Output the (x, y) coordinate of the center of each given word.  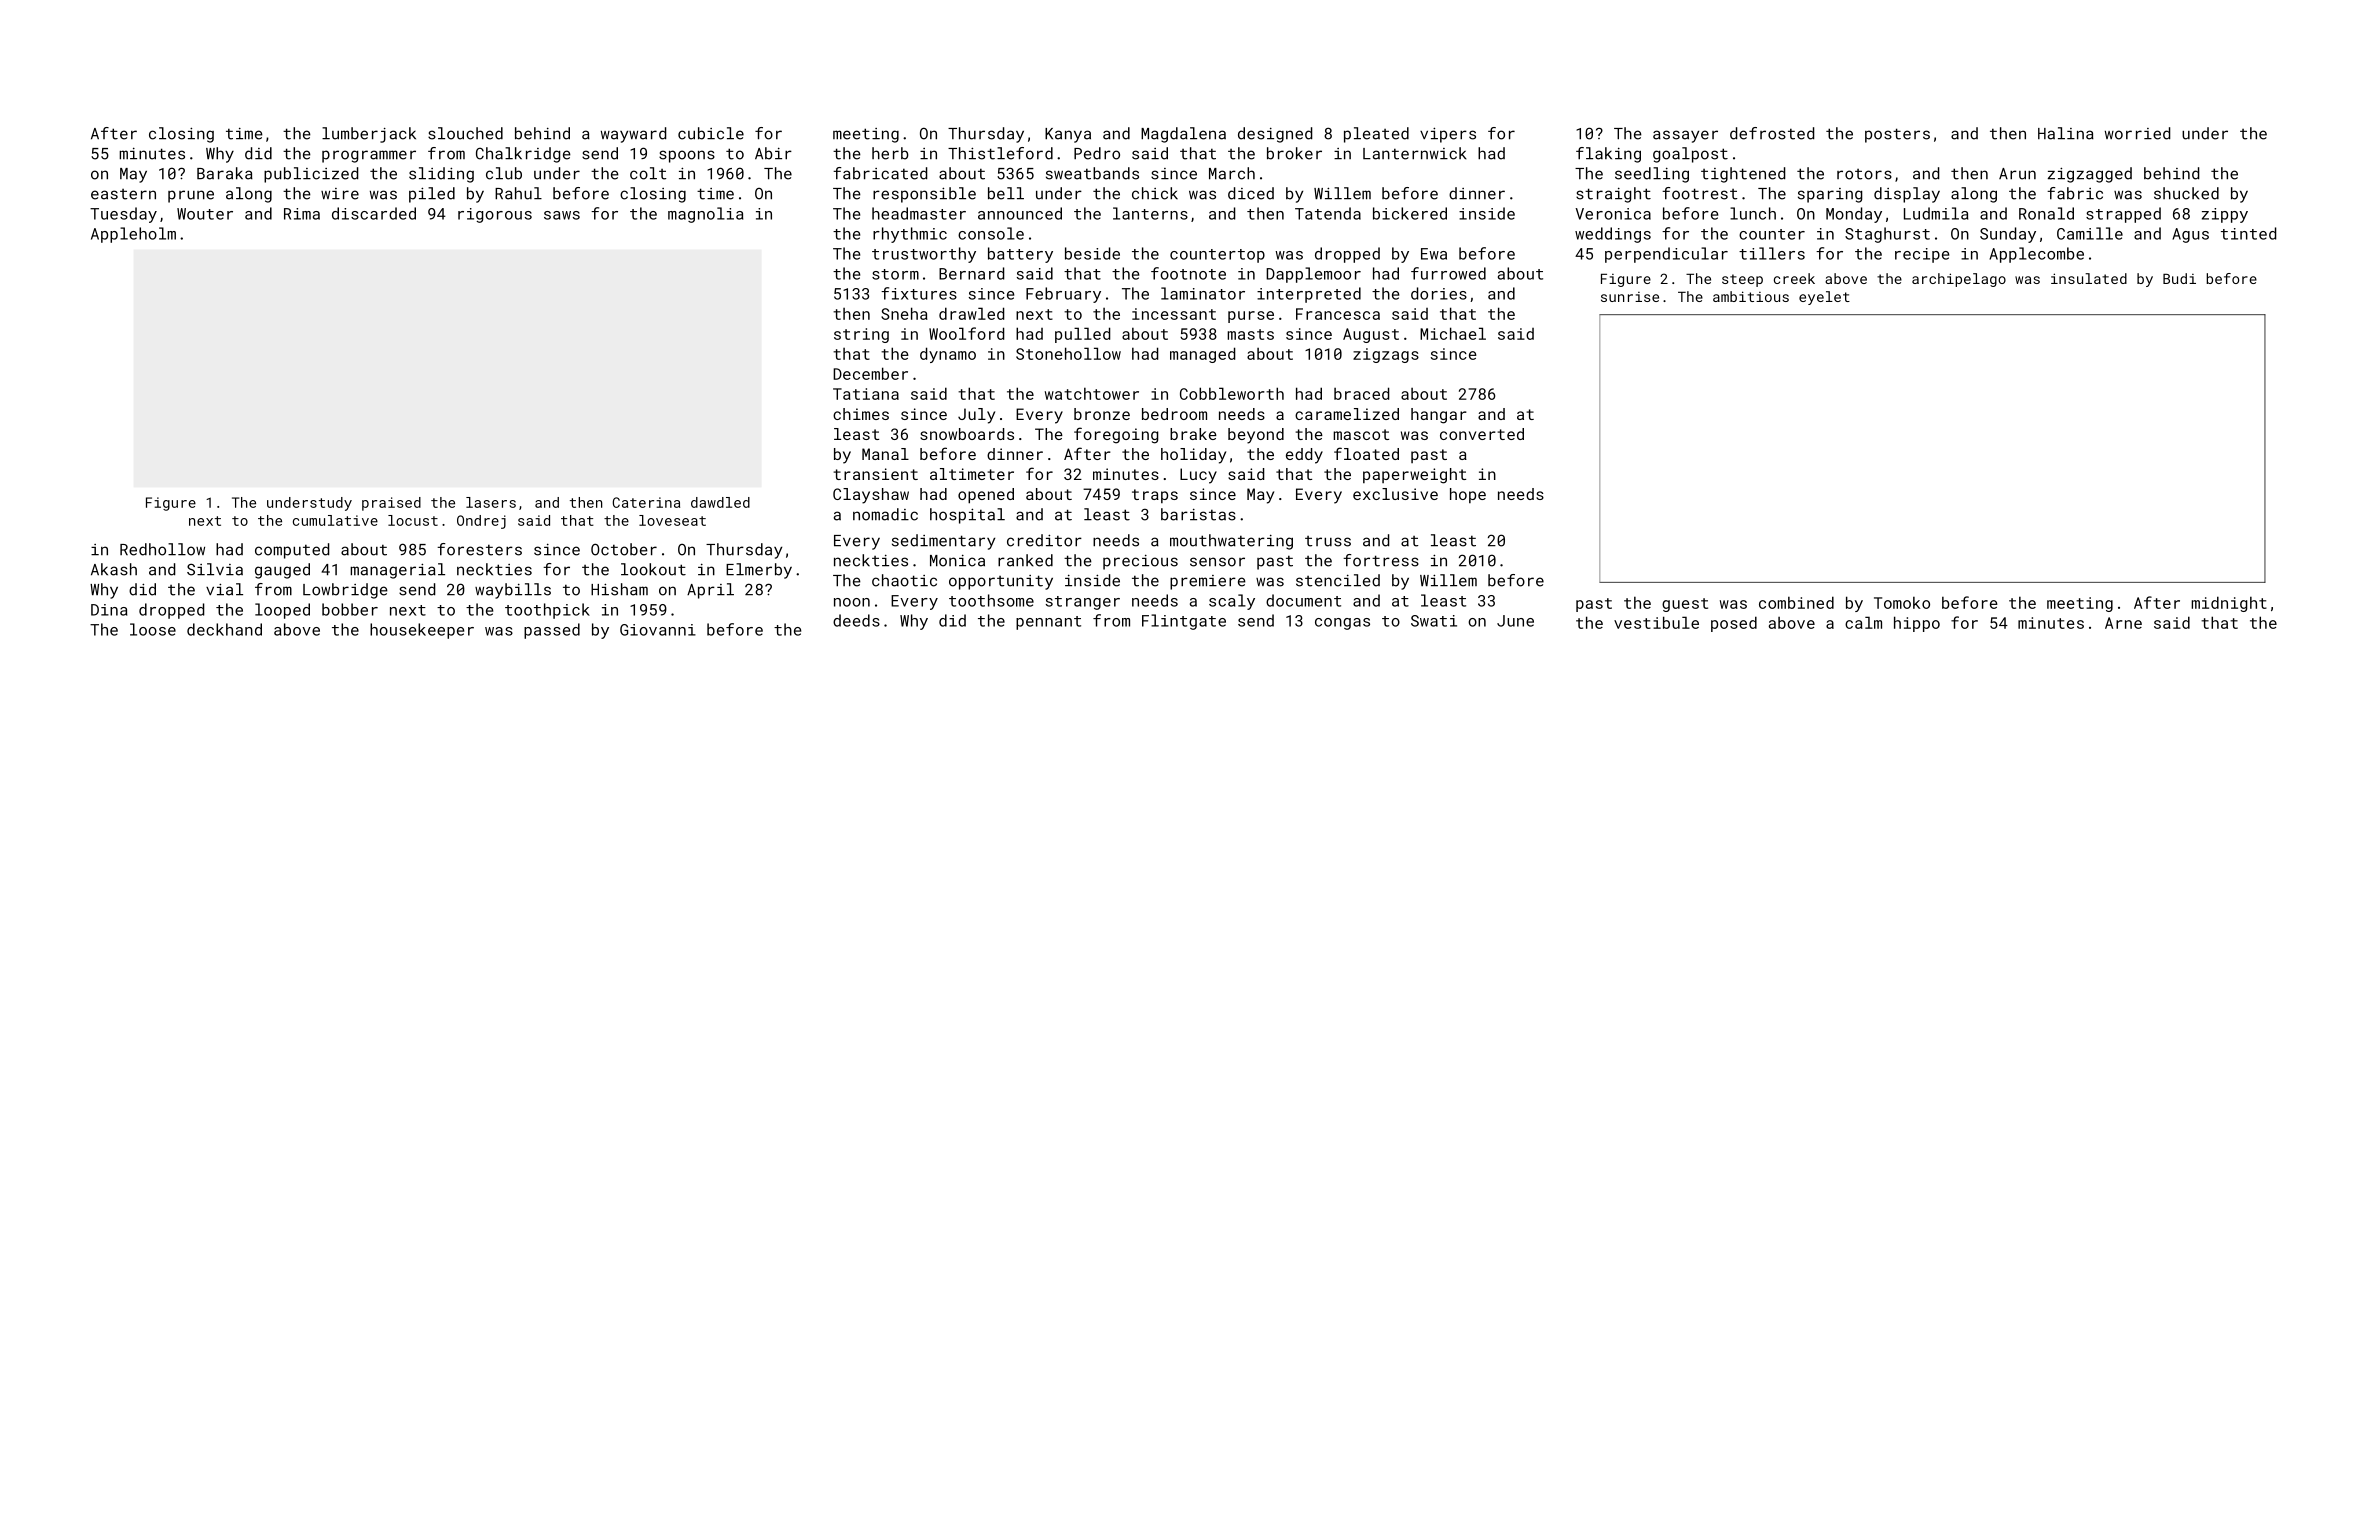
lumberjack (369, 135)
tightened (1743, 175)
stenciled (1338, 580)
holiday (1193, 456)
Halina (2066, 133)
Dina (109, 610)
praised (391, 504)
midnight (2229, 604)
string (861, 335)
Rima (302, 214)
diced (1251, 193)
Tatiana (866, 394)
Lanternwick (1415, 153)
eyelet (1824, 298)
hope (1468, 495)
